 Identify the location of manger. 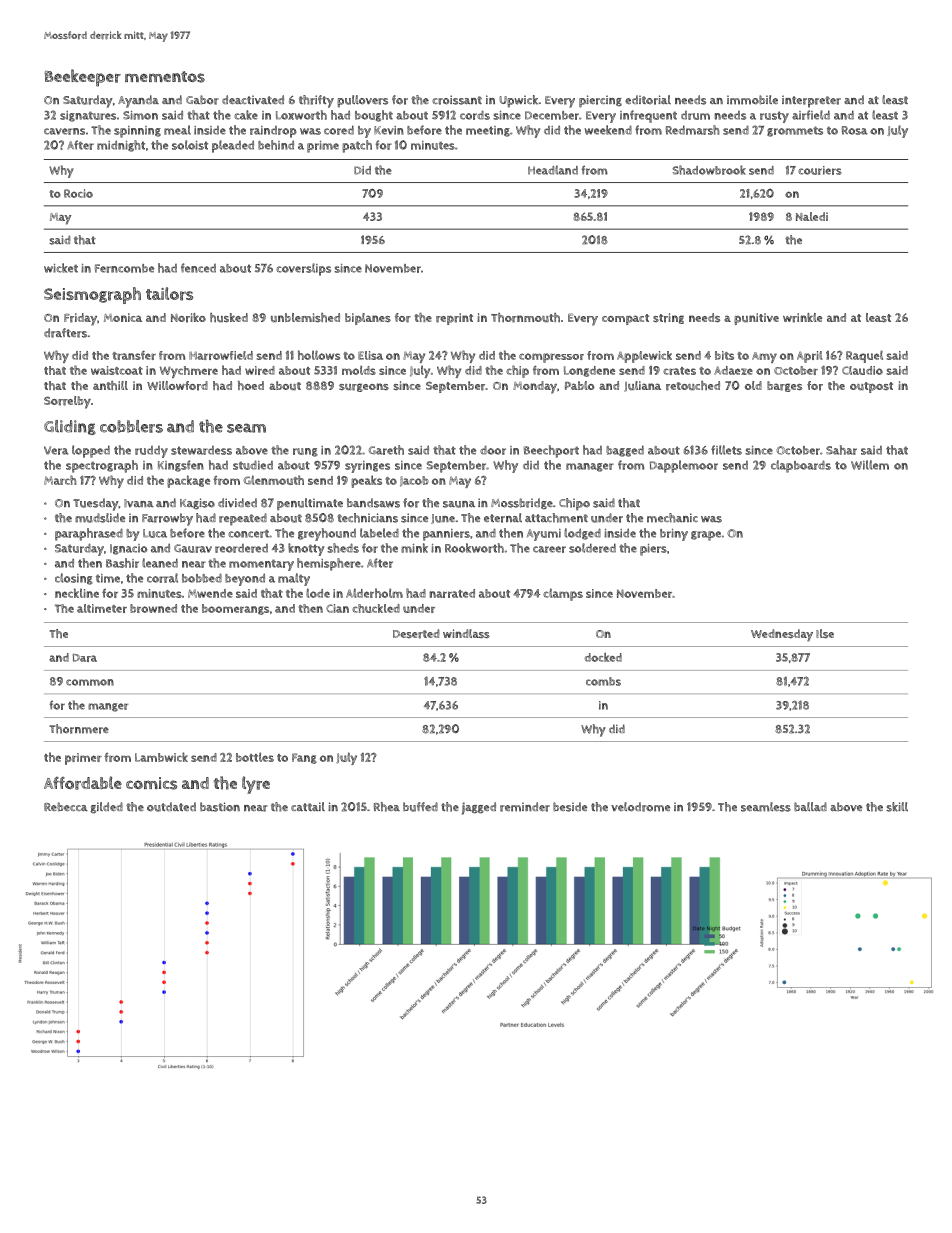
(108, 707).
